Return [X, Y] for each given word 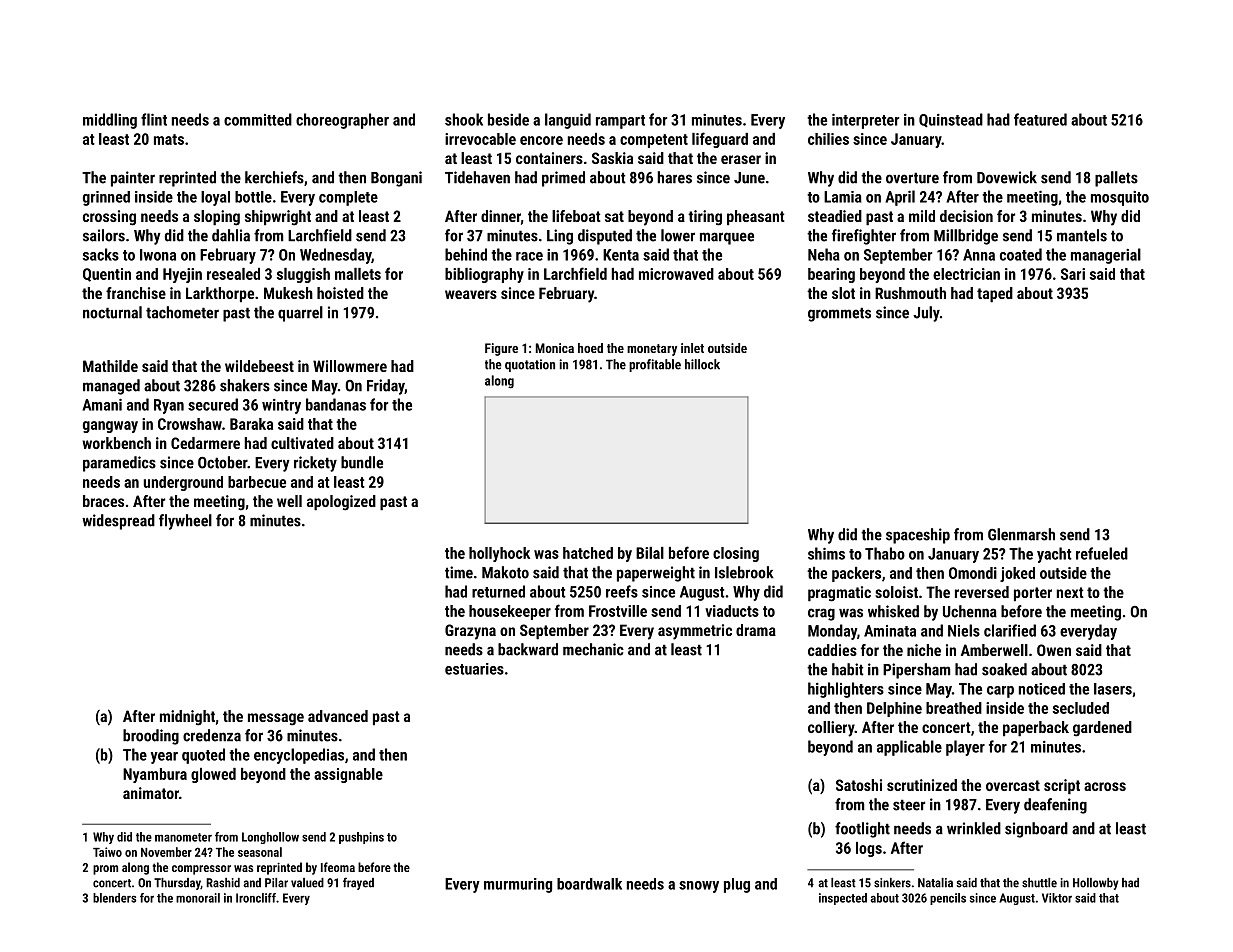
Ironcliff [256, 898]
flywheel [185, 522]
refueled [1102, 553]
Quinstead [951, 120]
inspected [843, 899]
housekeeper [510, 612]
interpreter [865, 121]
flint [154, 119]
